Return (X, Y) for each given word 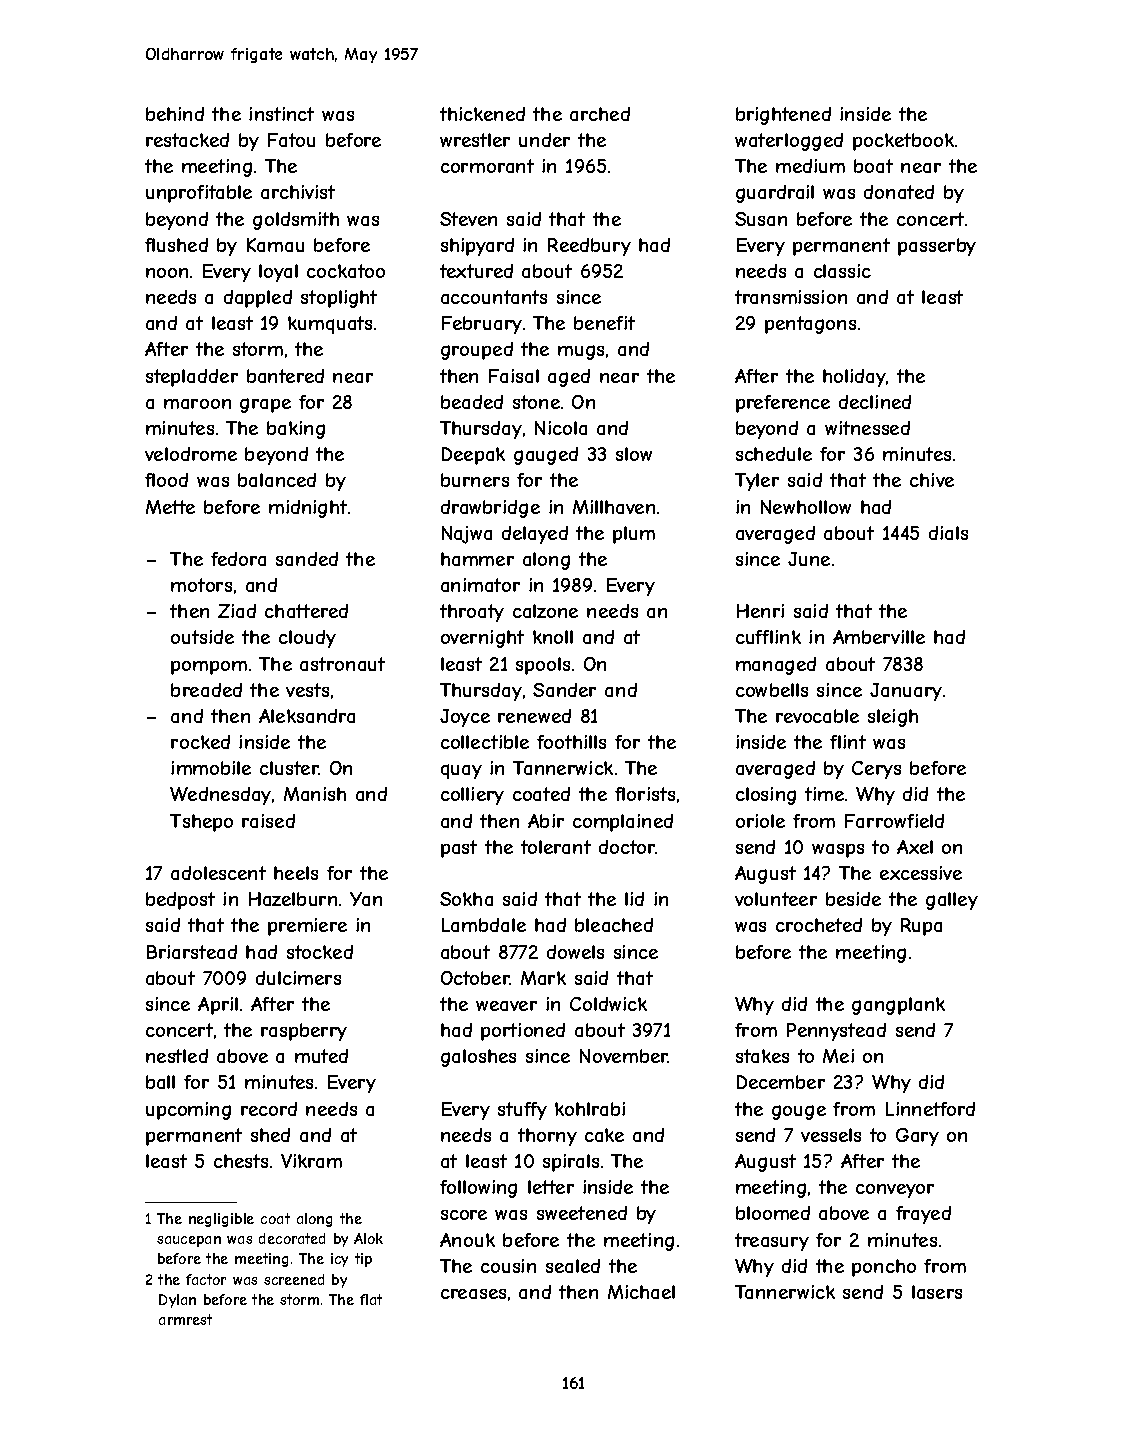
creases (473, 1294)
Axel (915, 847)
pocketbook (903, 142)
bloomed (773, 1213)
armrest (185, 1319)
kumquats (330, 325)
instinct (281, 114)
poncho (884, 1268)
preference (783, 404)
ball (160, 1082)
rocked (200, 742)
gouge (799, 1112)
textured (476, 271)
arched (600, 114)
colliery (472, 796)
